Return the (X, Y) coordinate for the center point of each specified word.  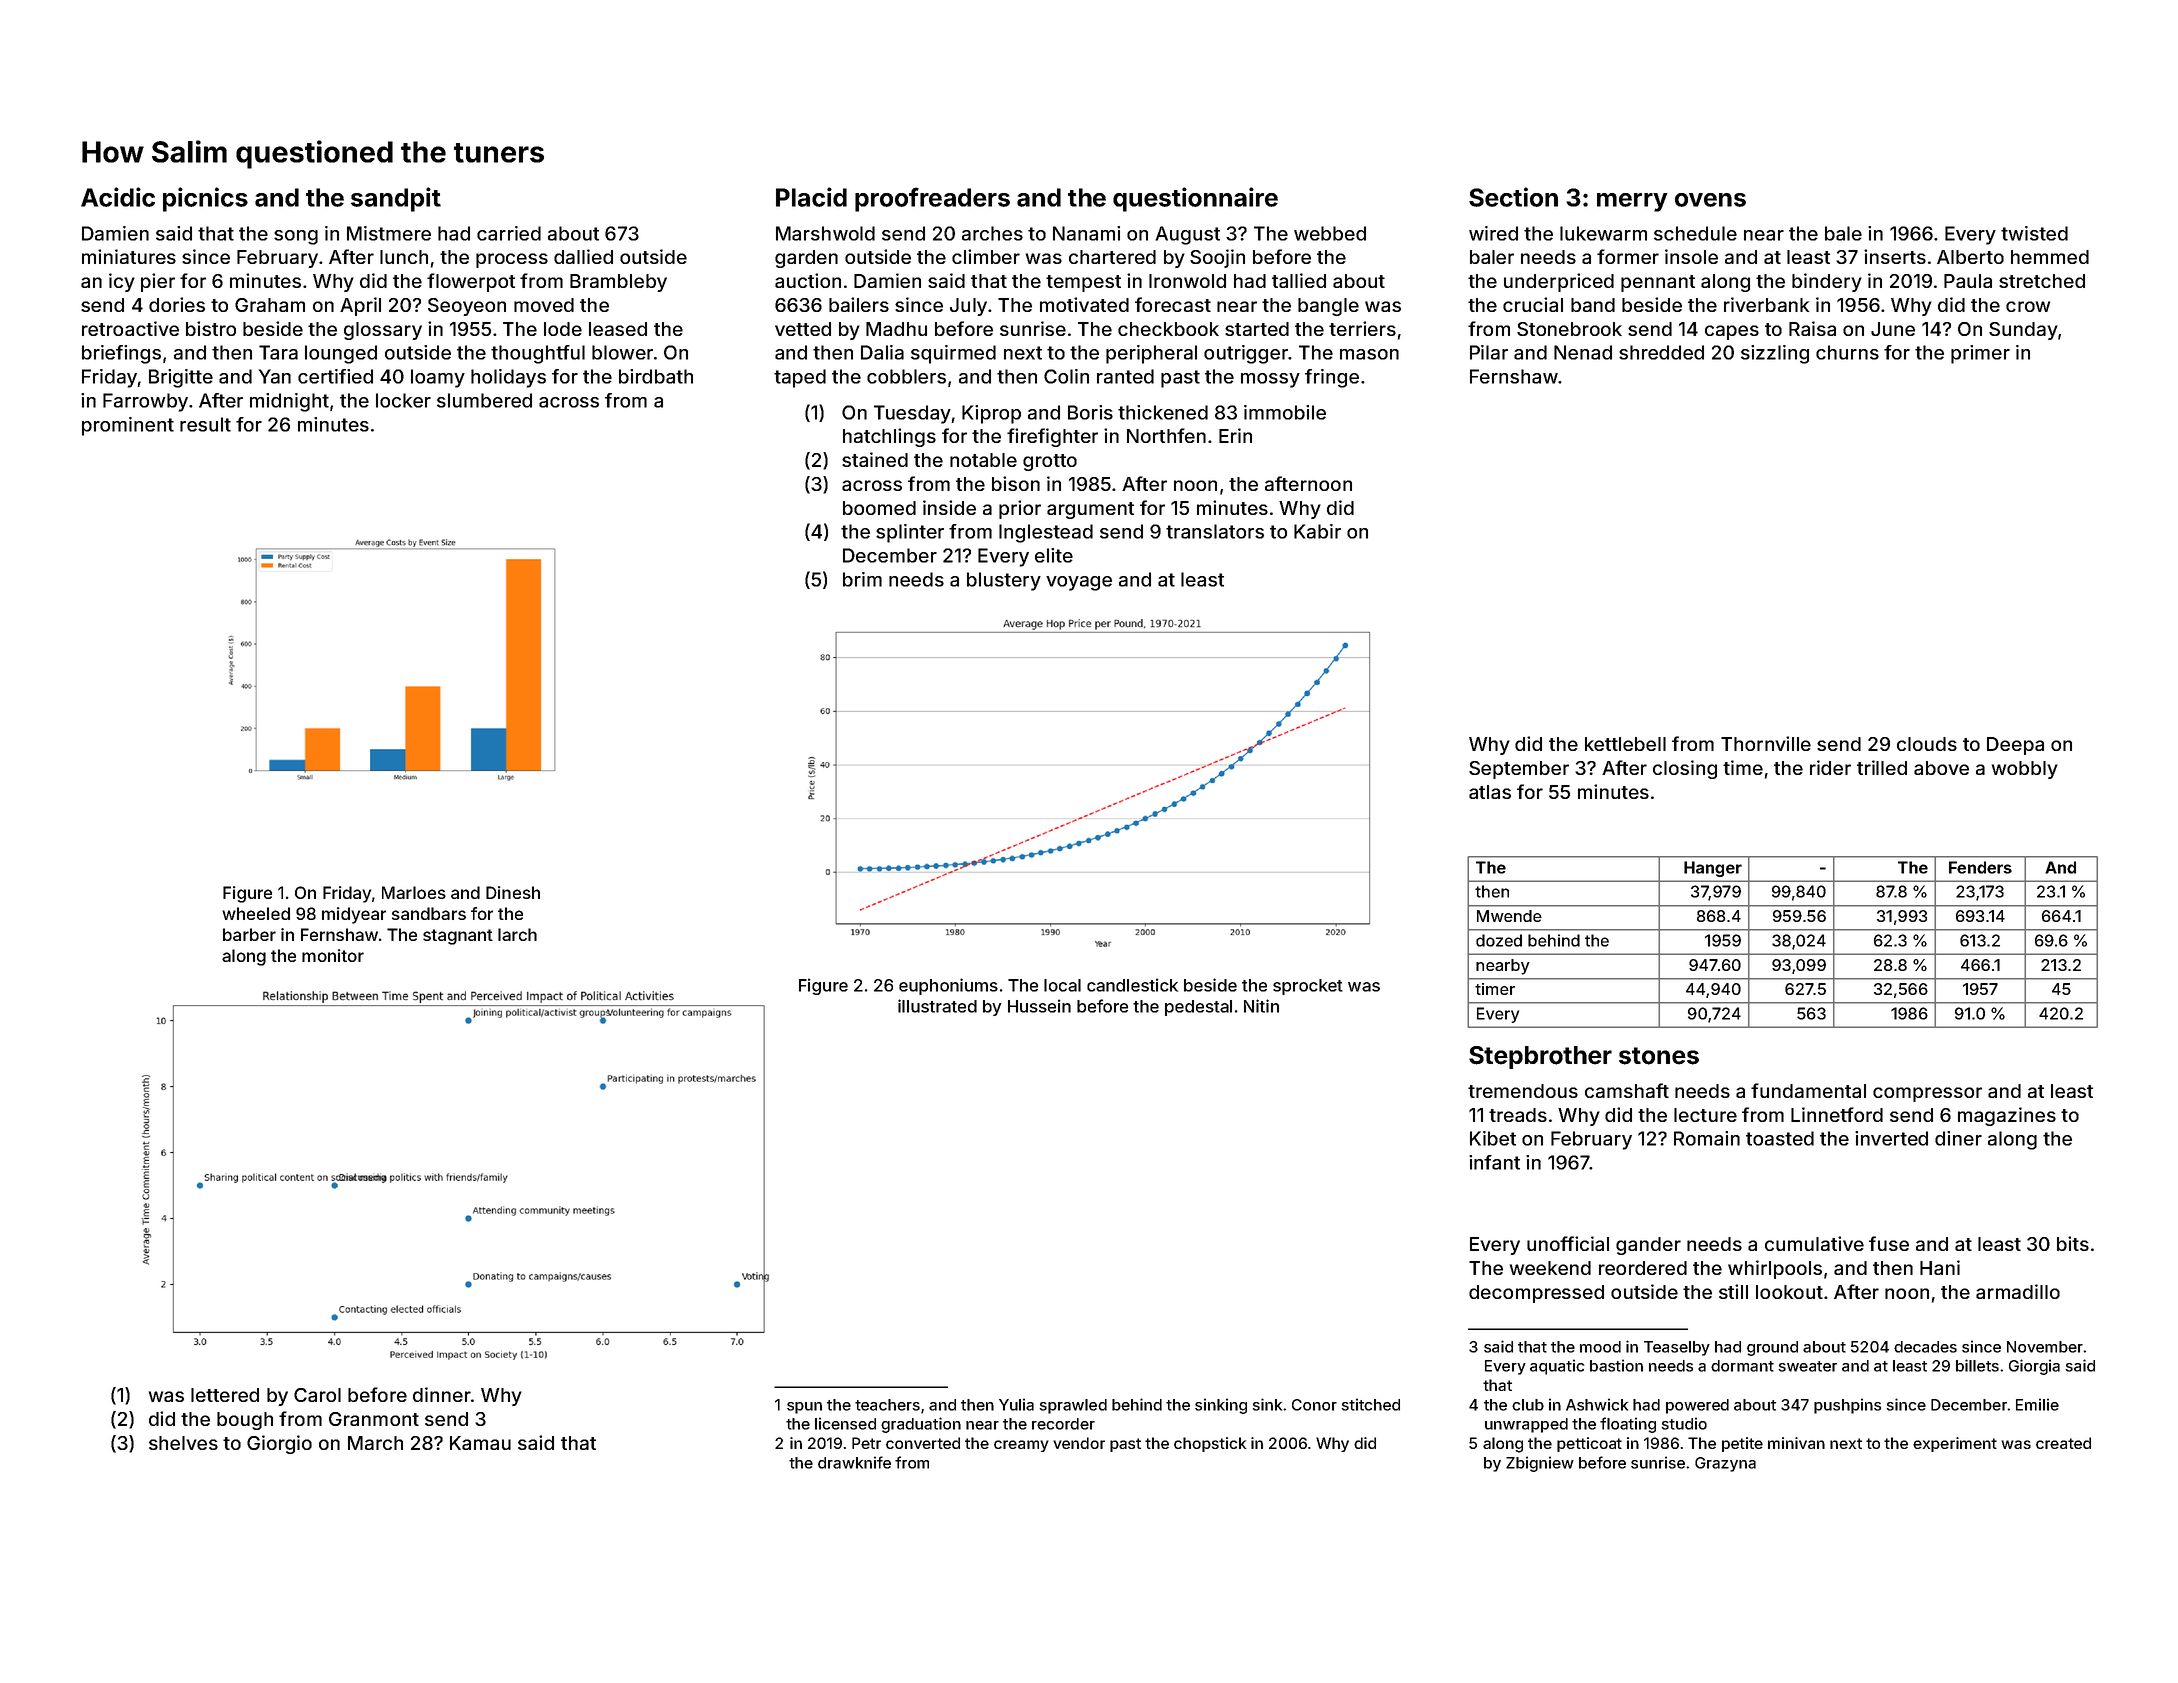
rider (1830, 767)
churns (1847, 352)
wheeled (256, 913)
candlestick (1132, 985)
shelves (183, 1443)
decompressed (1536, 1294)
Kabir (1317, 531)
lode (563, 329)
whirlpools (1775, 1269)
